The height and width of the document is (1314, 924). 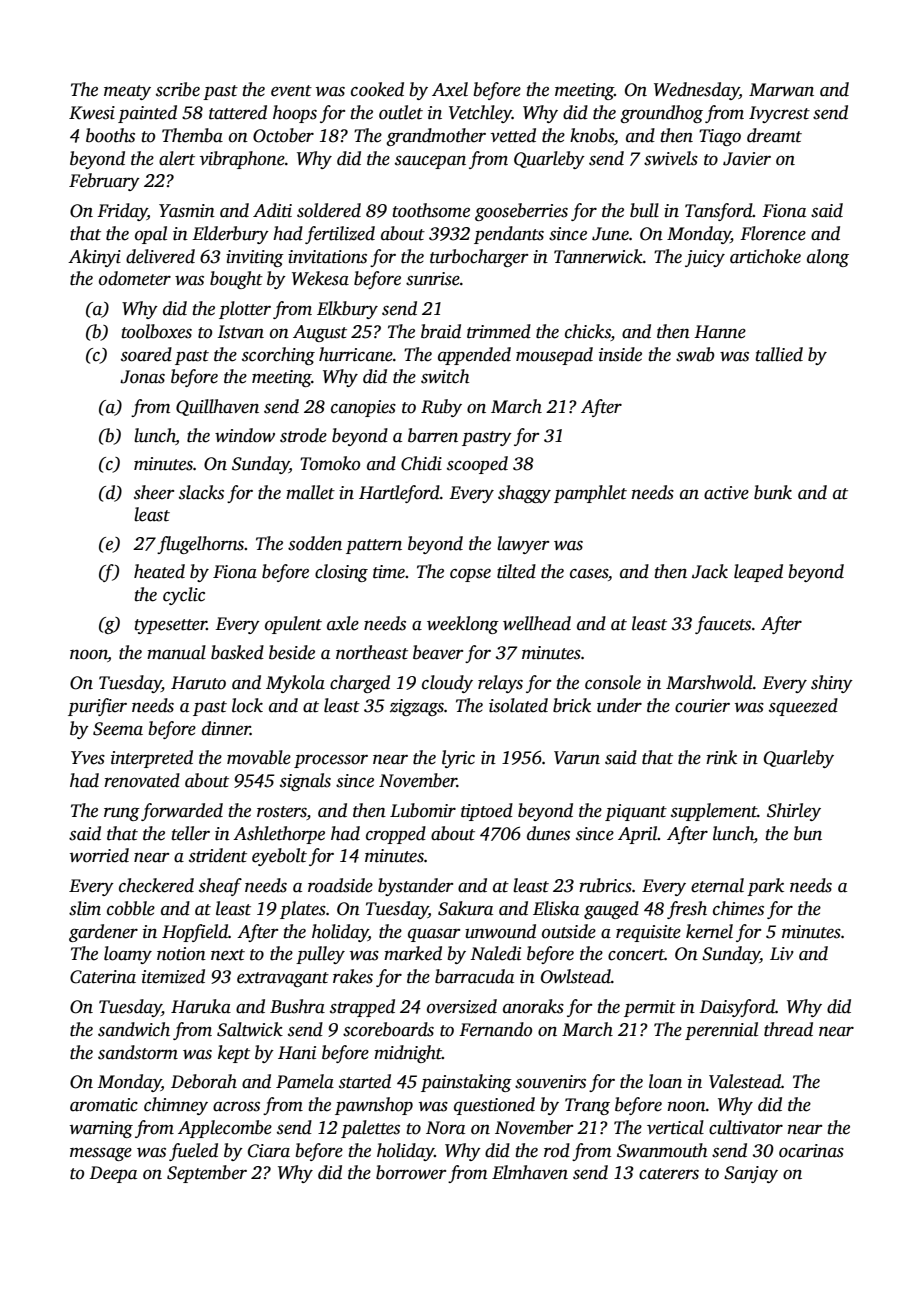 I want to click on slacks, so click(x=201, y=492).
